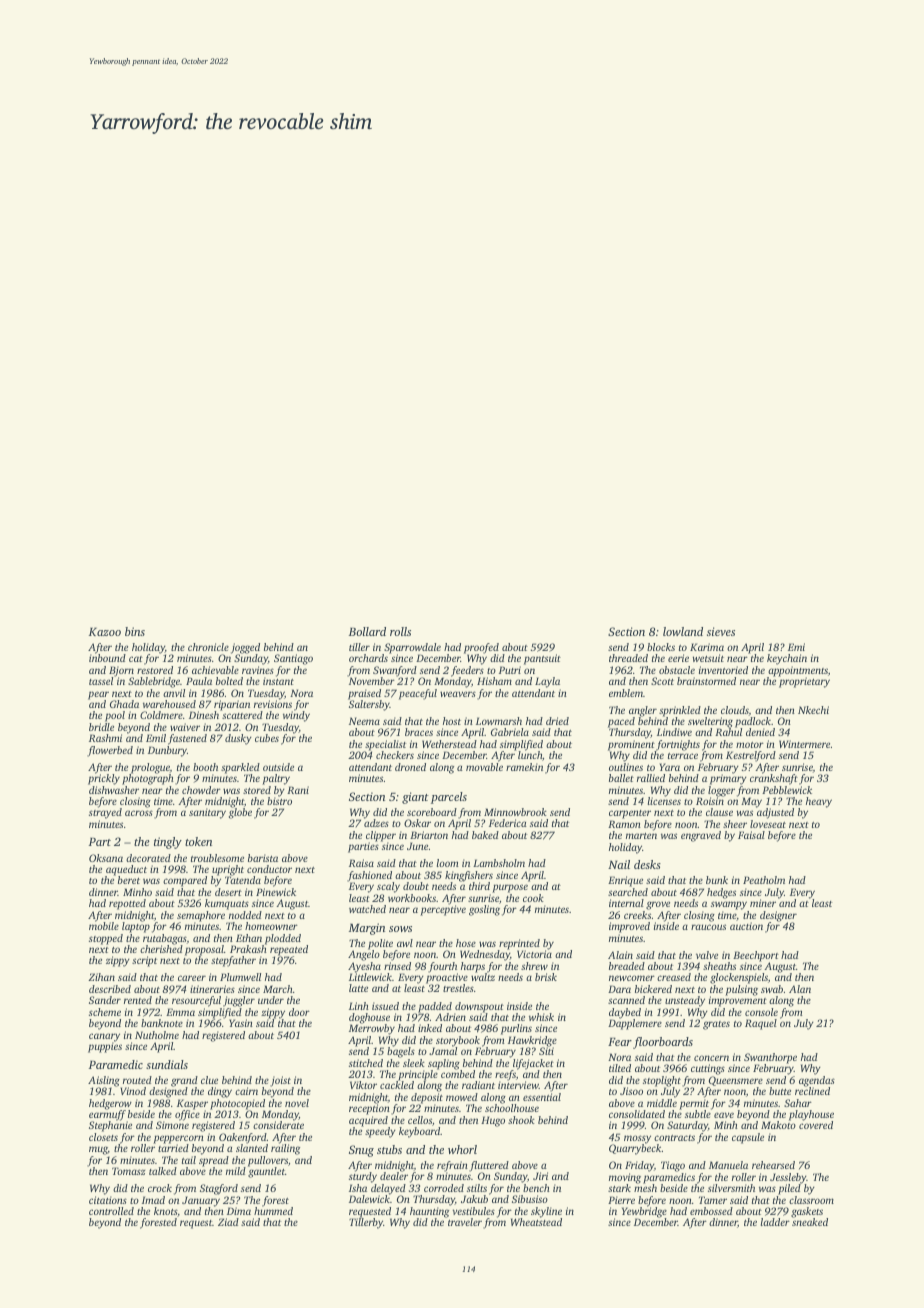  What do you see at coordinates (819, 802) in the screenshot?
I see `heavy` at bounding box center [819, 802].
